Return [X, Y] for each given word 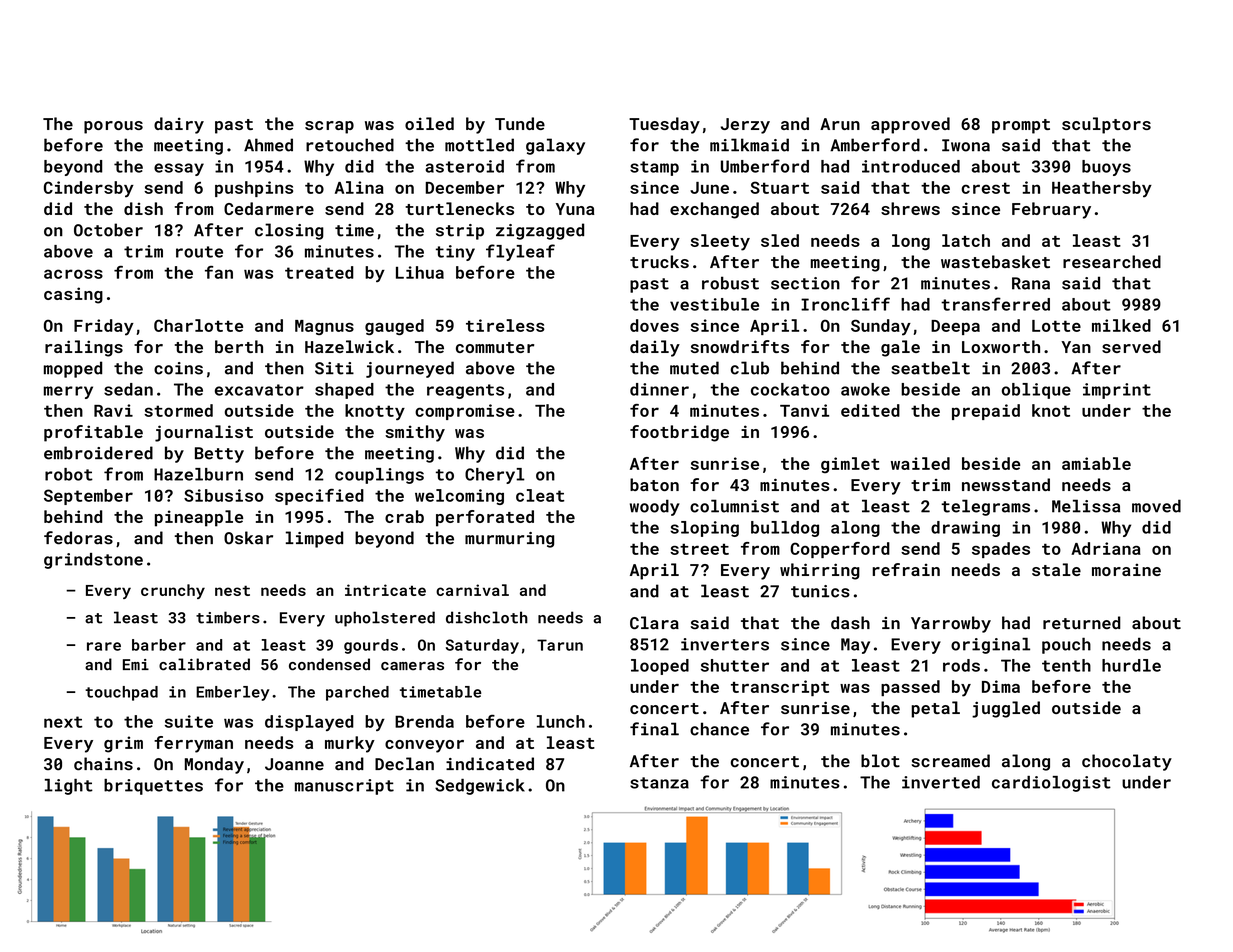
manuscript [344, 787]
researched [1112, 261]
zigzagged [540, 231]
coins [178, 368]
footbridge [679, 433]
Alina [359, 187]
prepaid [986, 412]
